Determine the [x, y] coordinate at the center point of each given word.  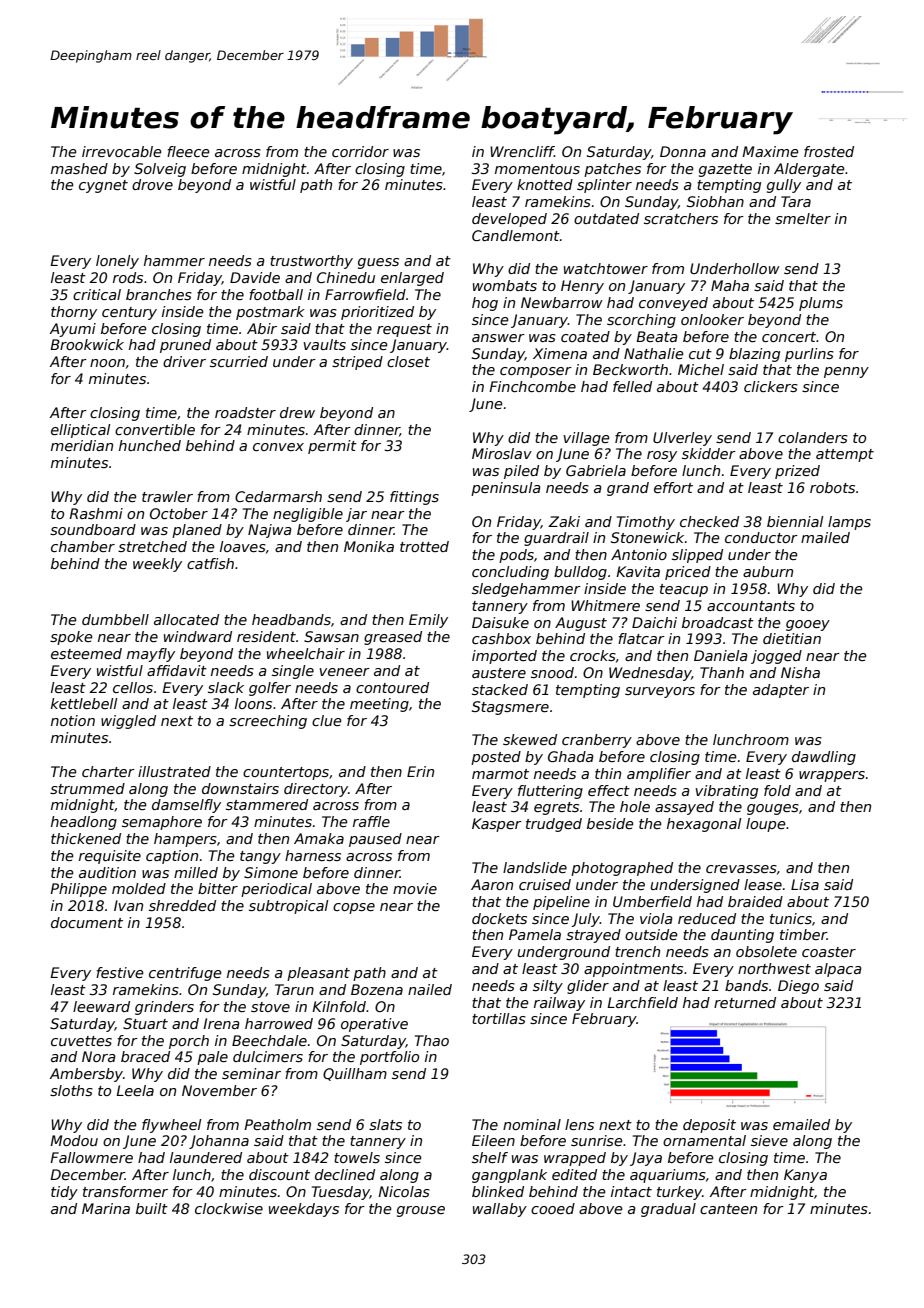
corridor [360, 151]
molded [139, 888]
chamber [83, 546]
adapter [781, 691]
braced [145, 1056]
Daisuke [500, 622]
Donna [683, 151]
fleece [188, 151]
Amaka [319, 838]
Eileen [493, 1140]
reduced [707, 918]
